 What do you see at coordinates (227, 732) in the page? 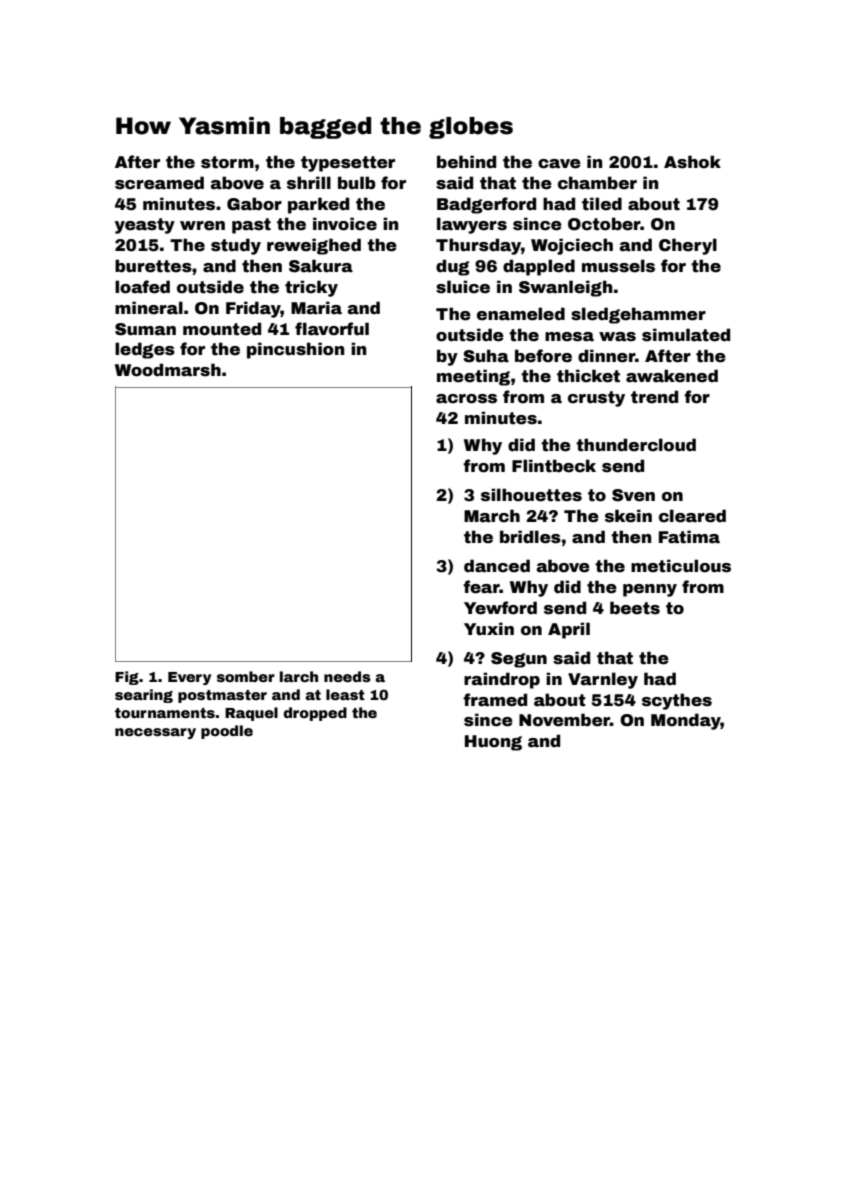
I see `poodle` at bounding box center [227, 732].
